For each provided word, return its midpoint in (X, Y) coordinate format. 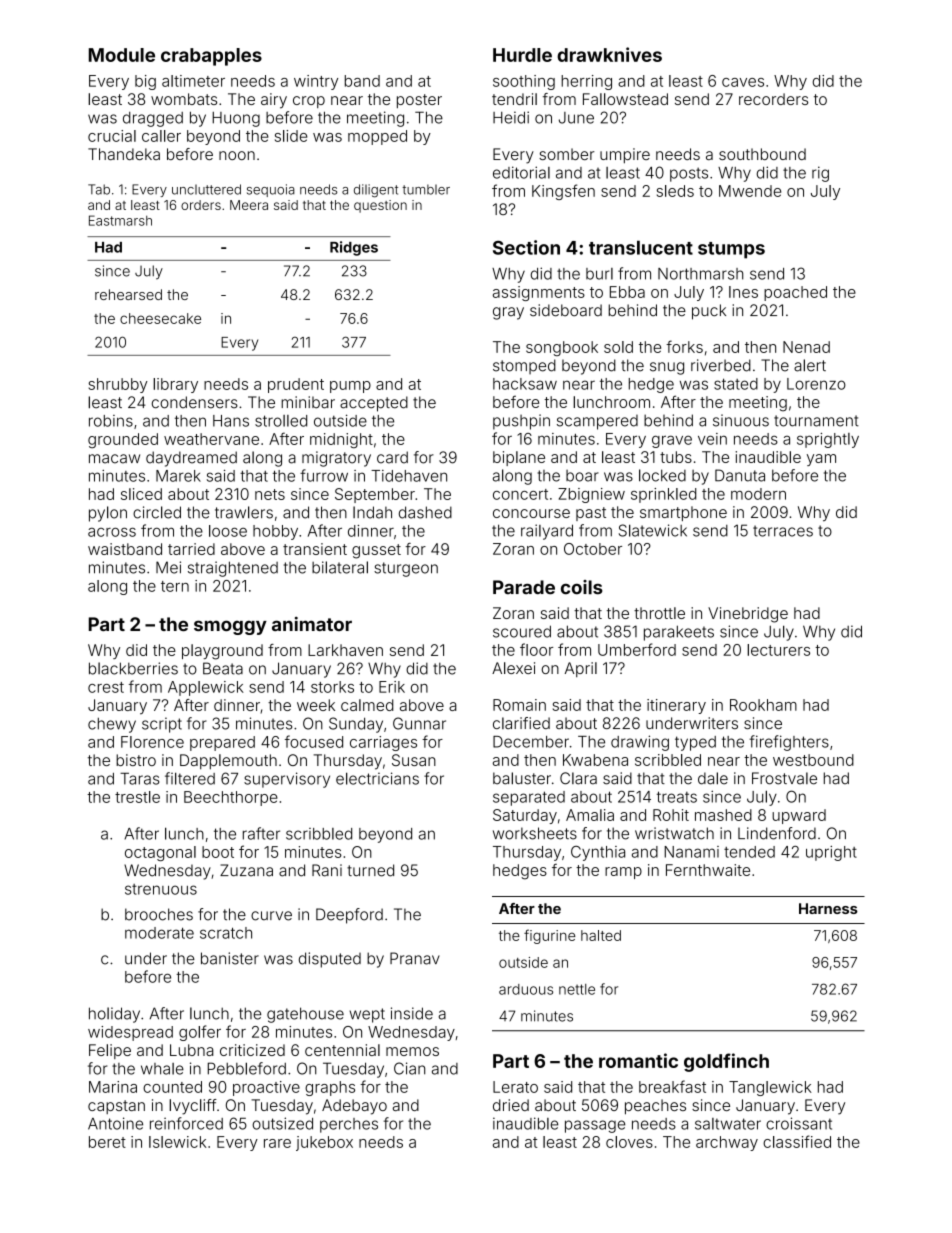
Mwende (750, 191)
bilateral (340, 567)
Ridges (354, 248)
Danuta (740, 475)
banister (230, 958)
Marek (178, 476)
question (380, 206)
